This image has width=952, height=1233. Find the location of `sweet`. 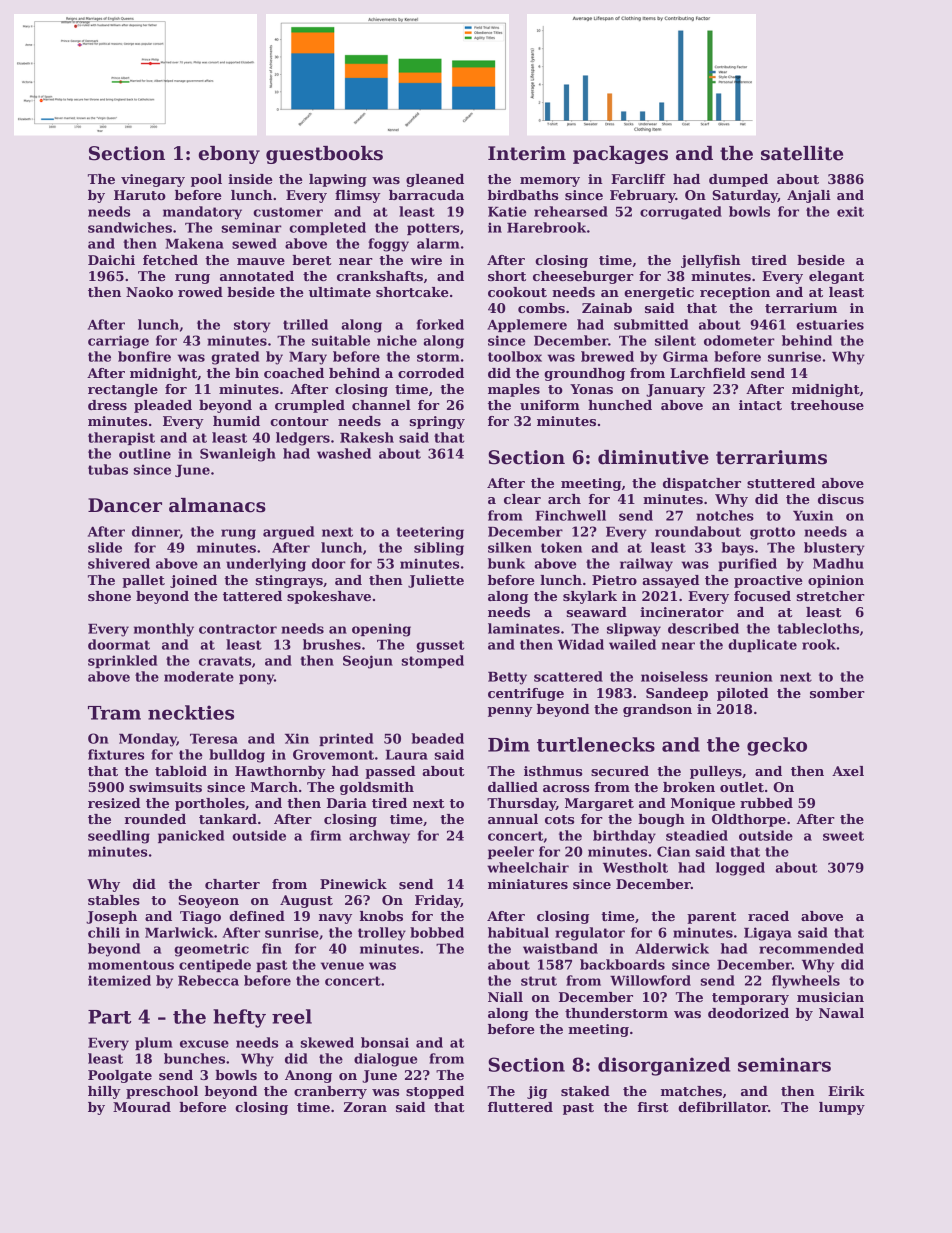

sweet is located at coordinates (843, 836).
